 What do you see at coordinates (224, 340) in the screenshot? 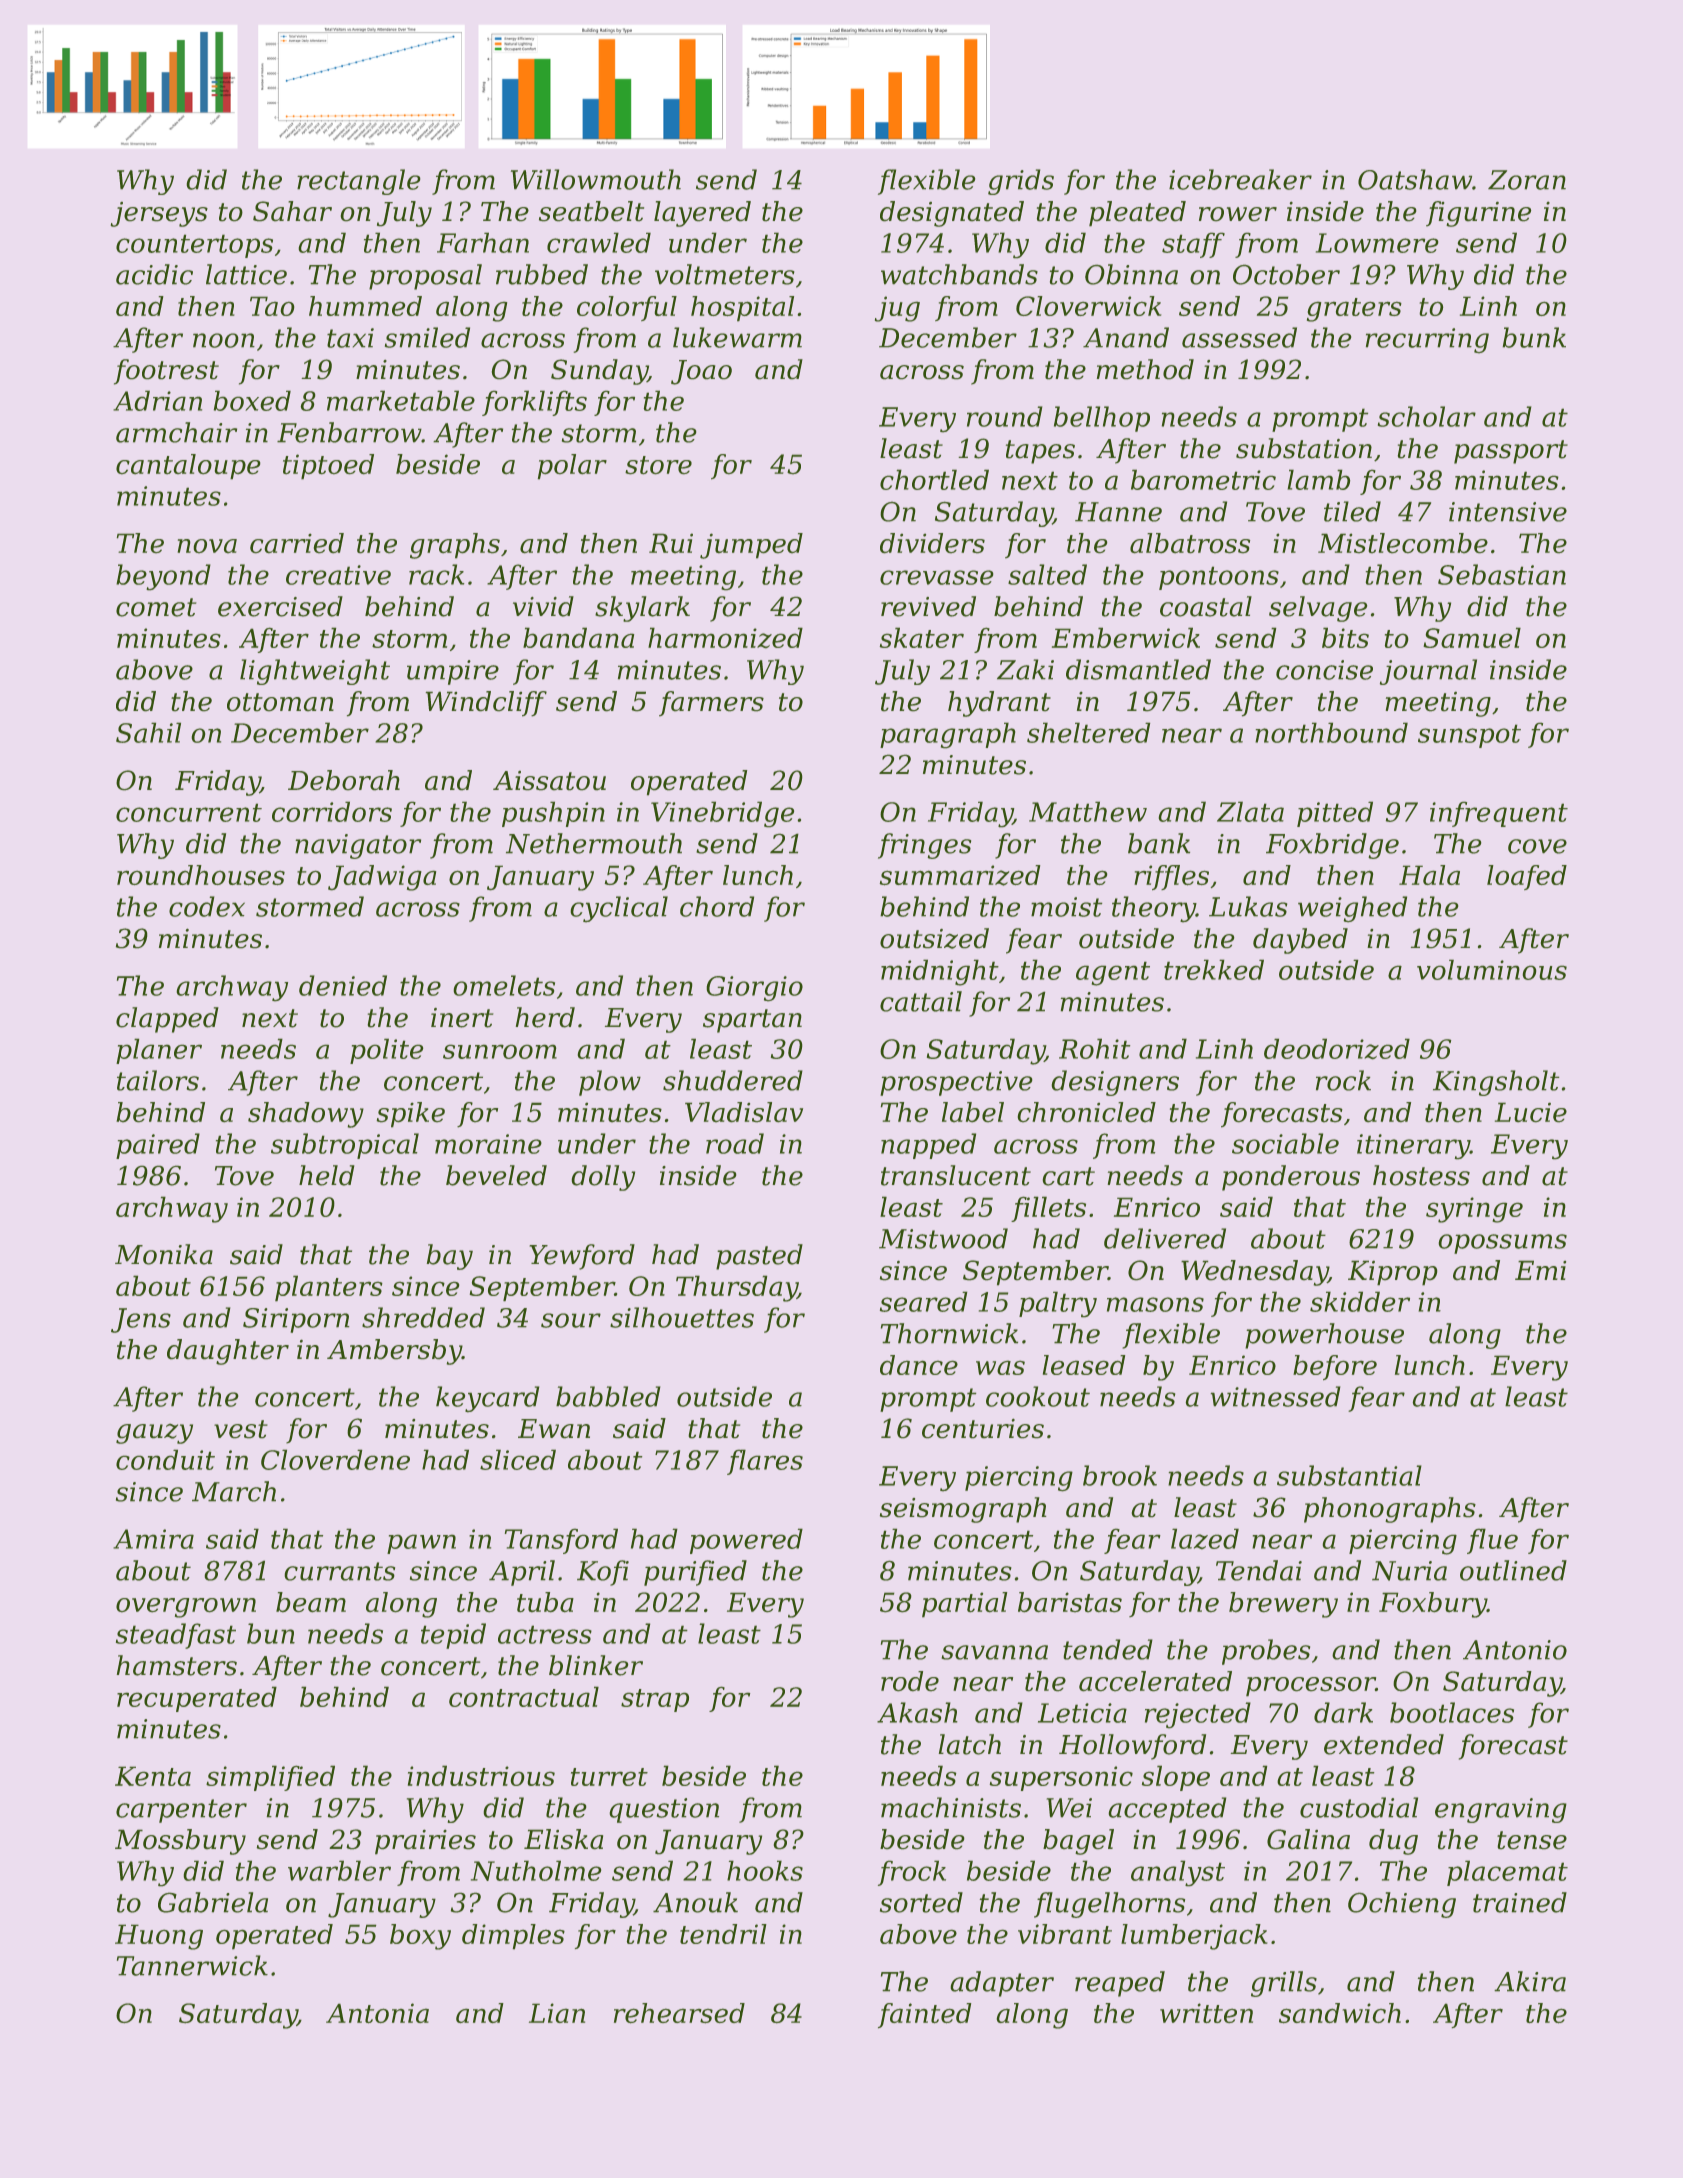
I see `noon` at bounding box center [224, 340].
